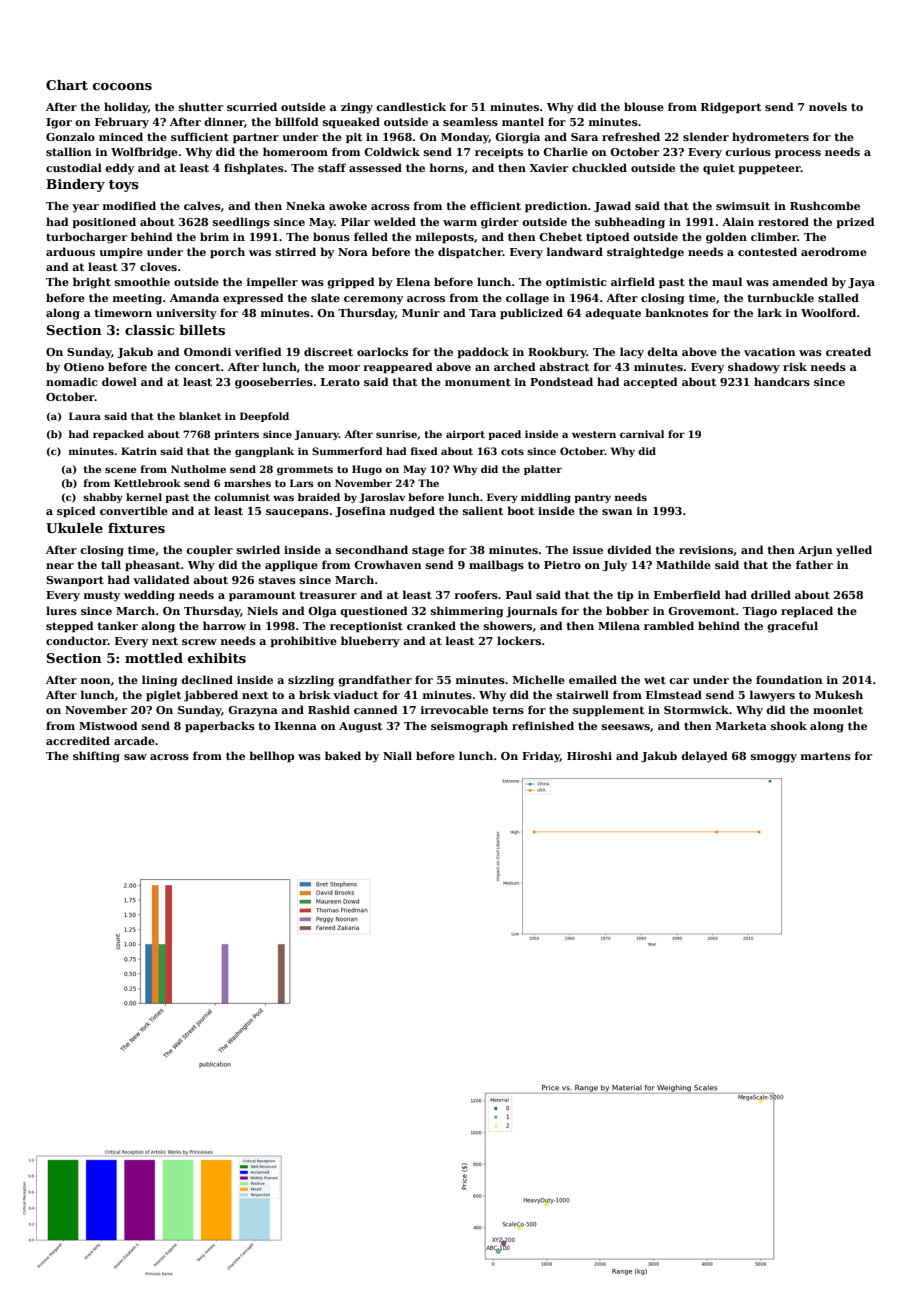 The image size is (924, 1308). What do you see at coordinates (96, 757) in the screenshot?
I see `shifting` at bounding box center [96, 757].
